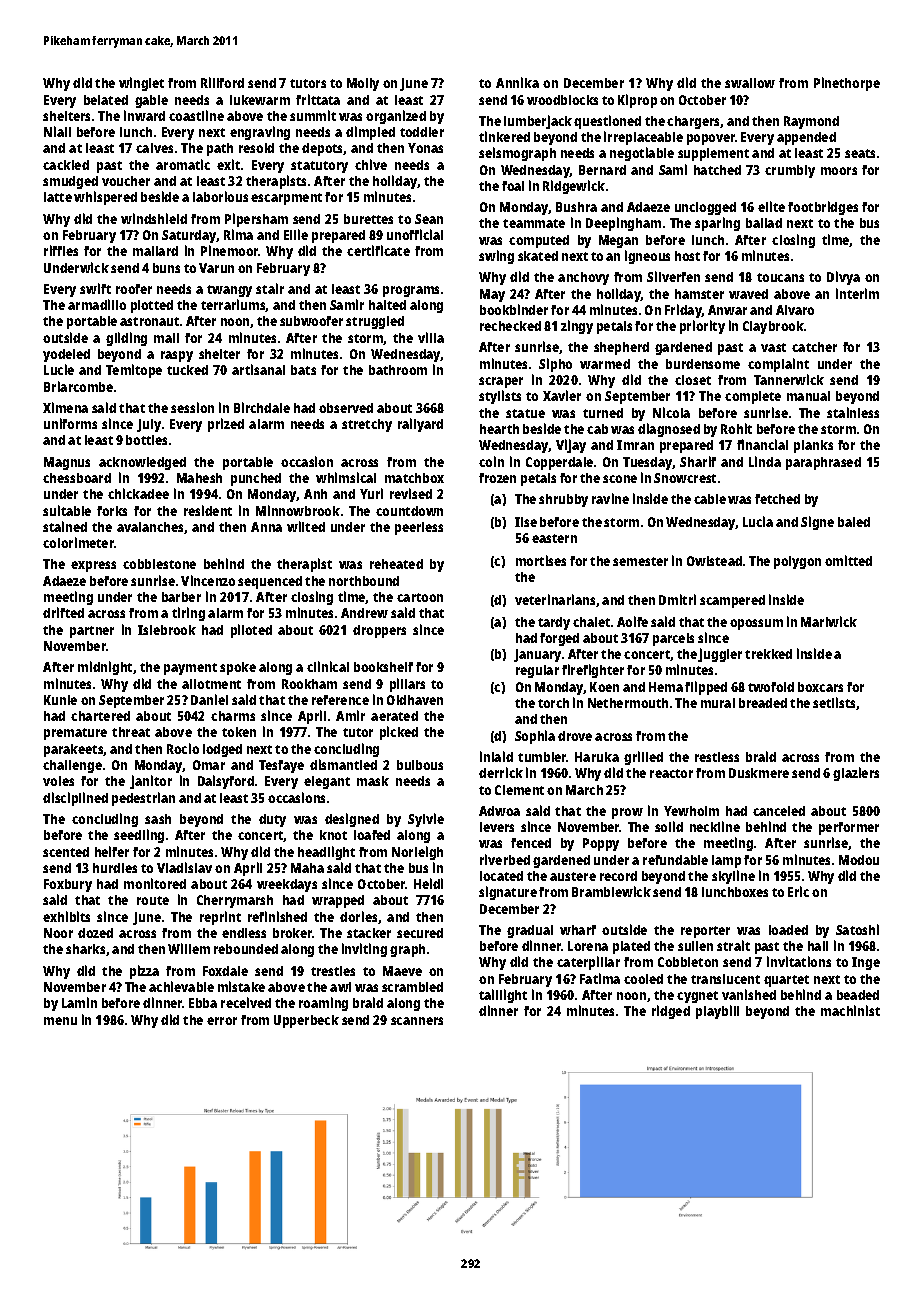  I want to click on janitor, so click(151, 782).
